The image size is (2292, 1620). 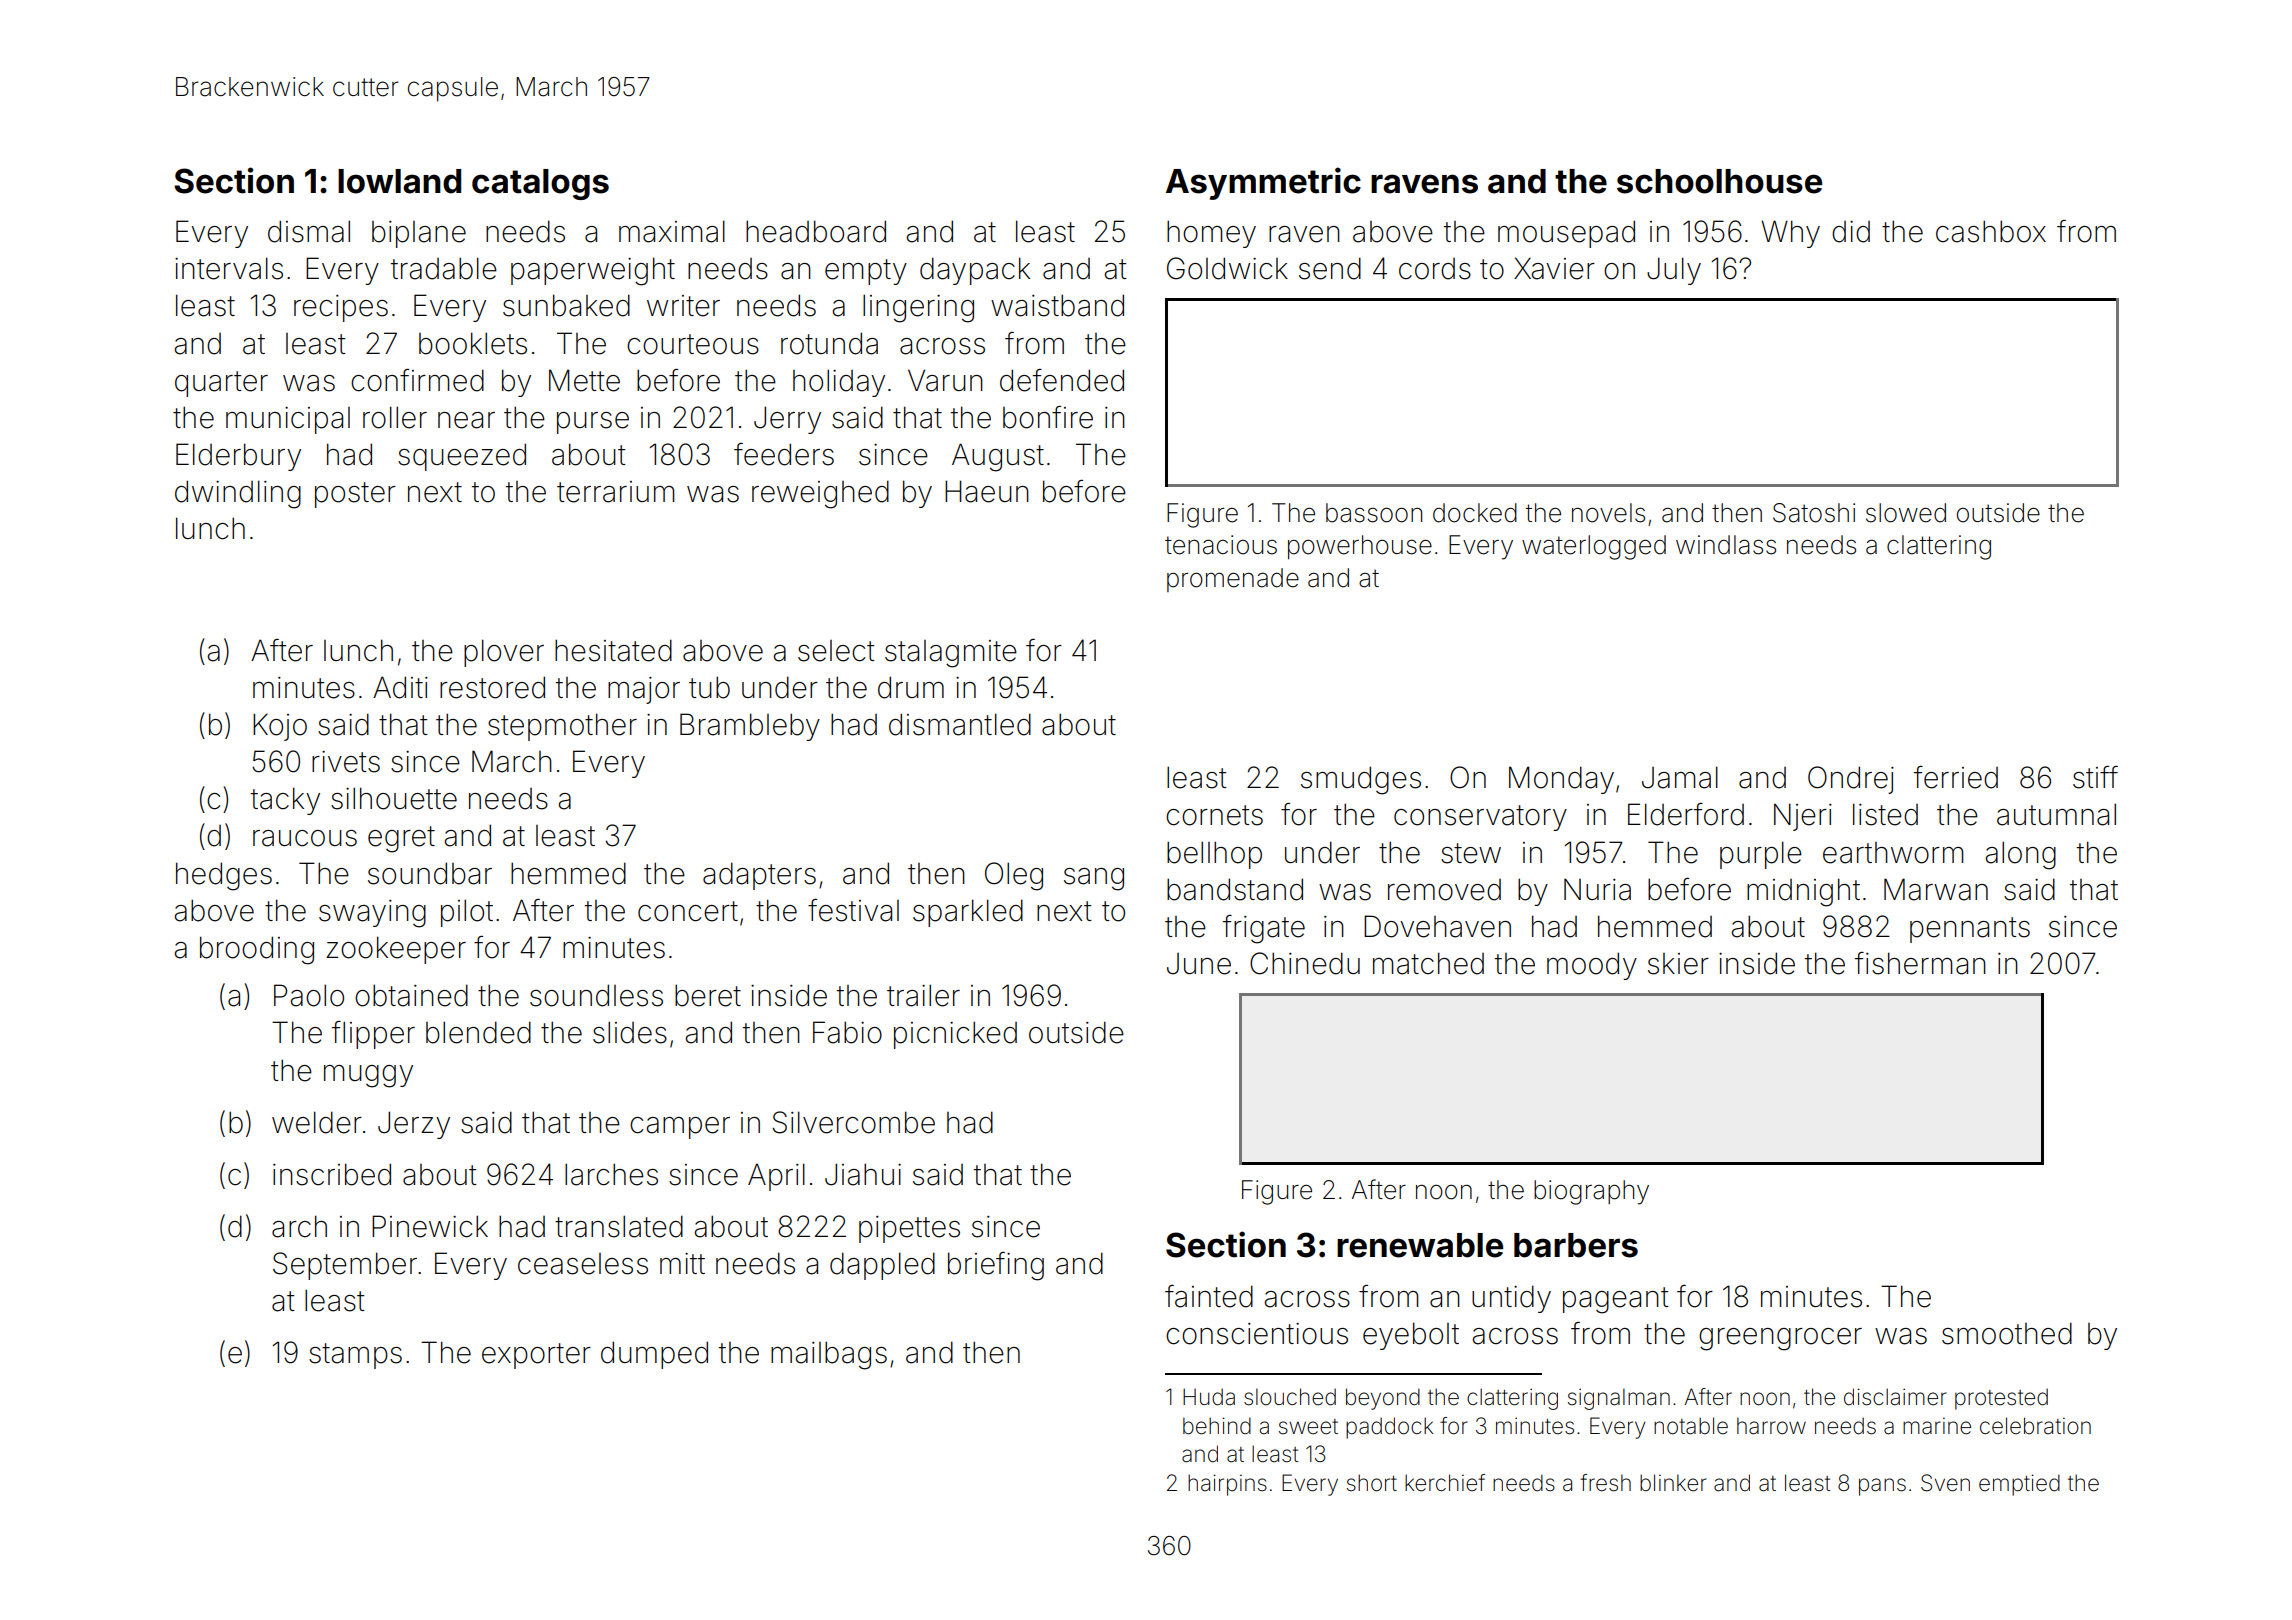 I want to click on cashbox, so click(x=1991, y=231).
